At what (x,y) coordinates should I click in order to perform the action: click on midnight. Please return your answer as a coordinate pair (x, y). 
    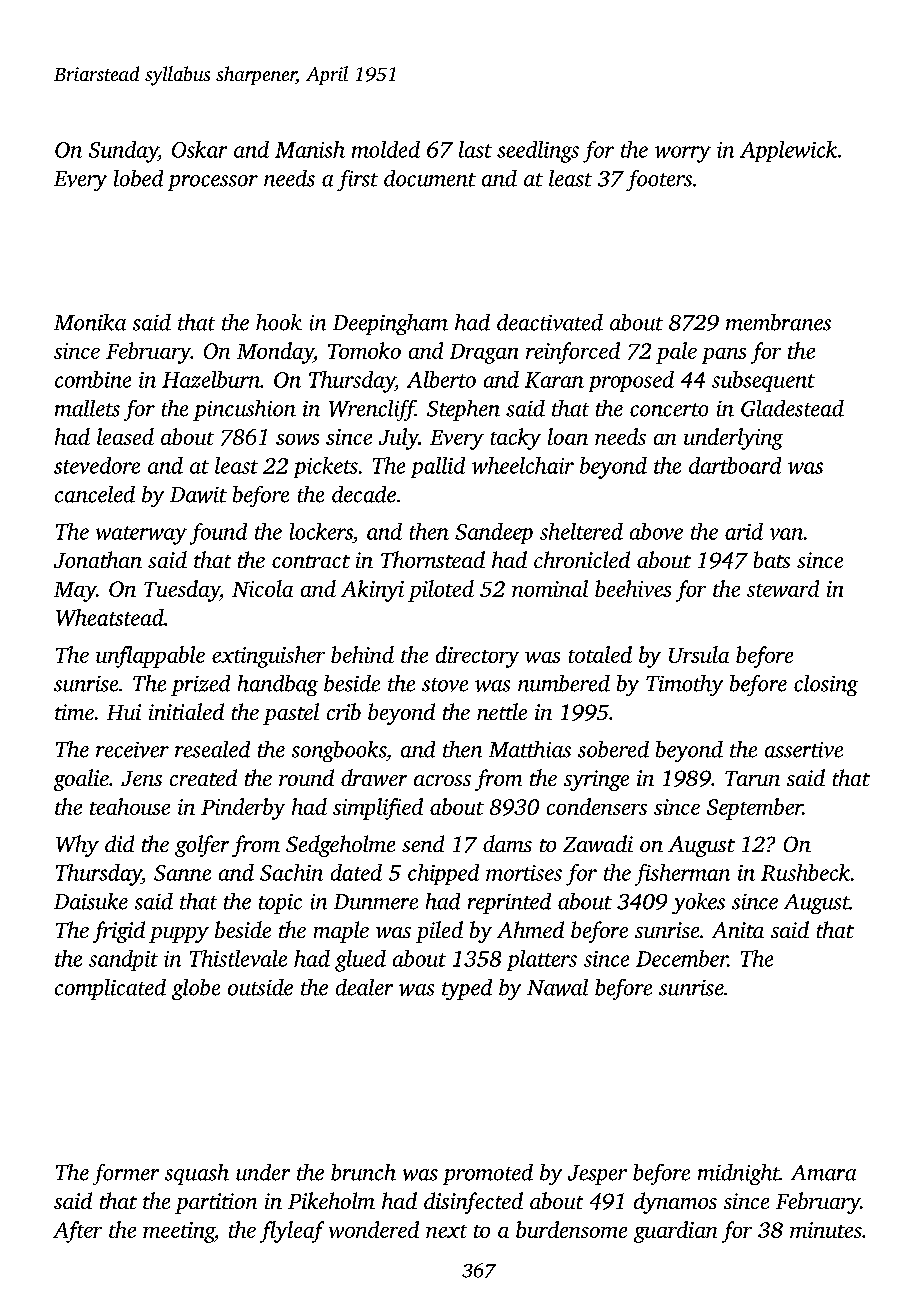
    Looking at the image, I should click on (739, 1174).
